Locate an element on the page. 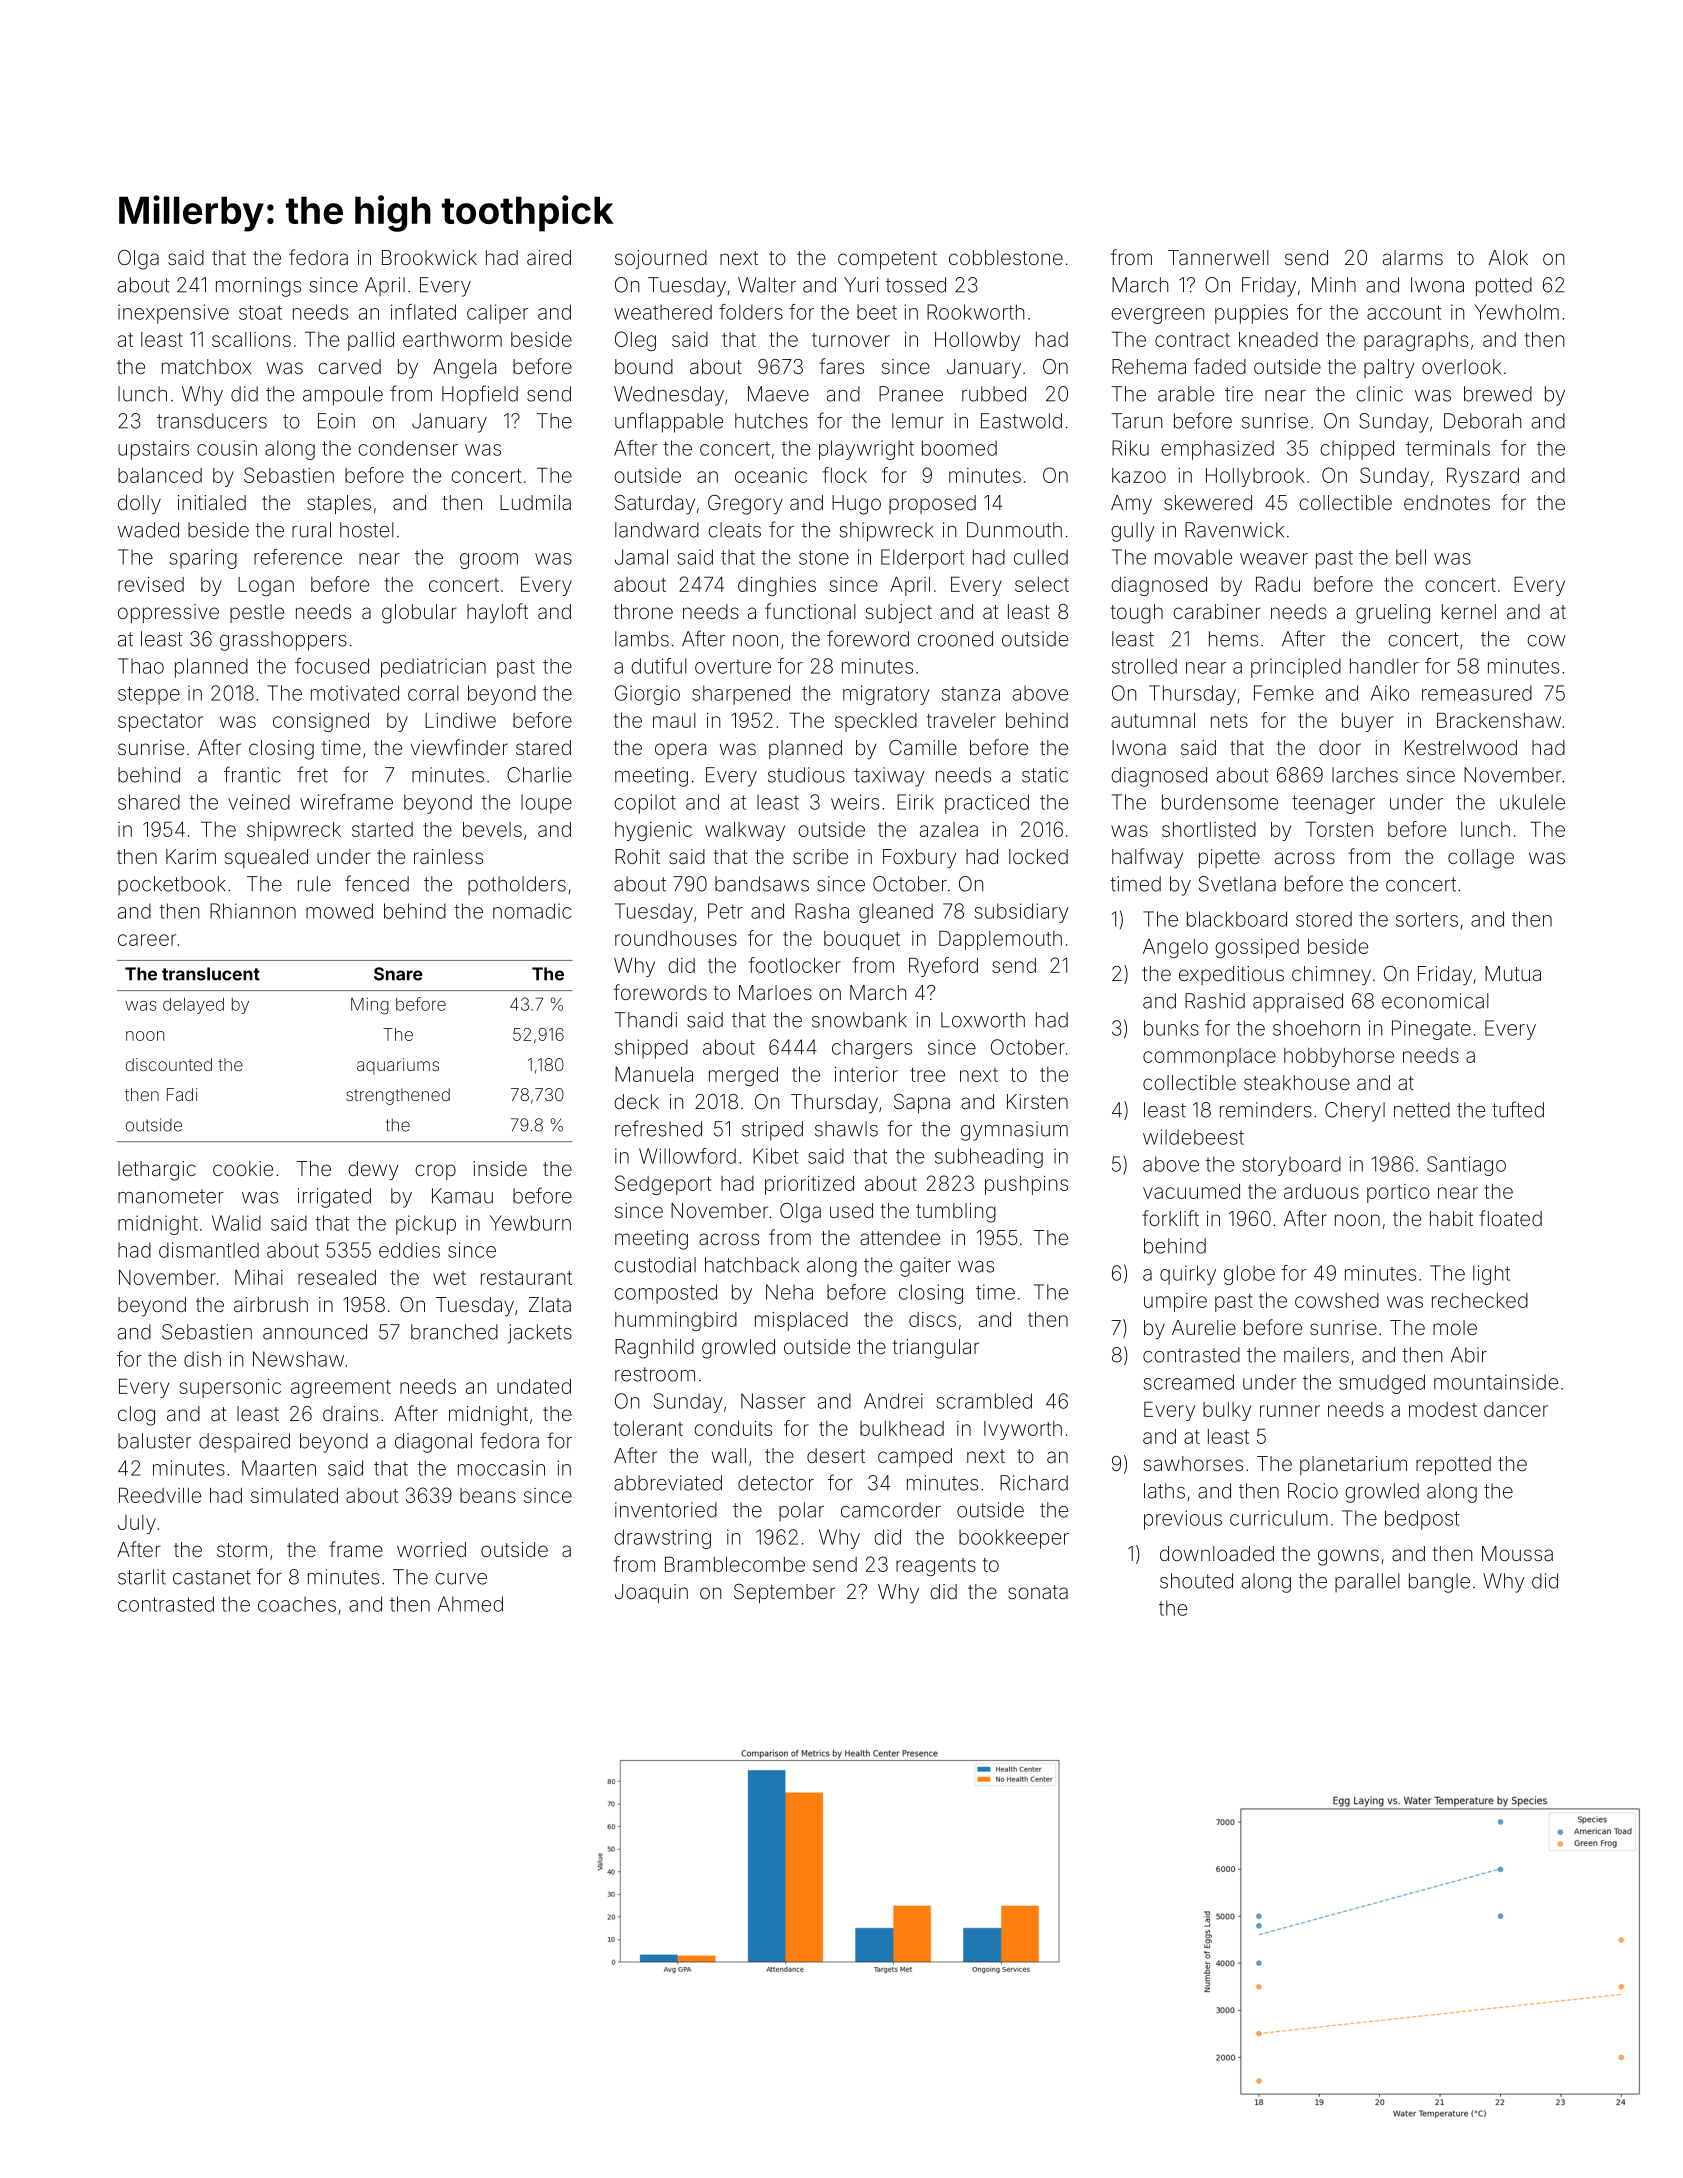 The width and height of the image is (1683, 2178). Joaquin is located at coordinates (651, 1593).
